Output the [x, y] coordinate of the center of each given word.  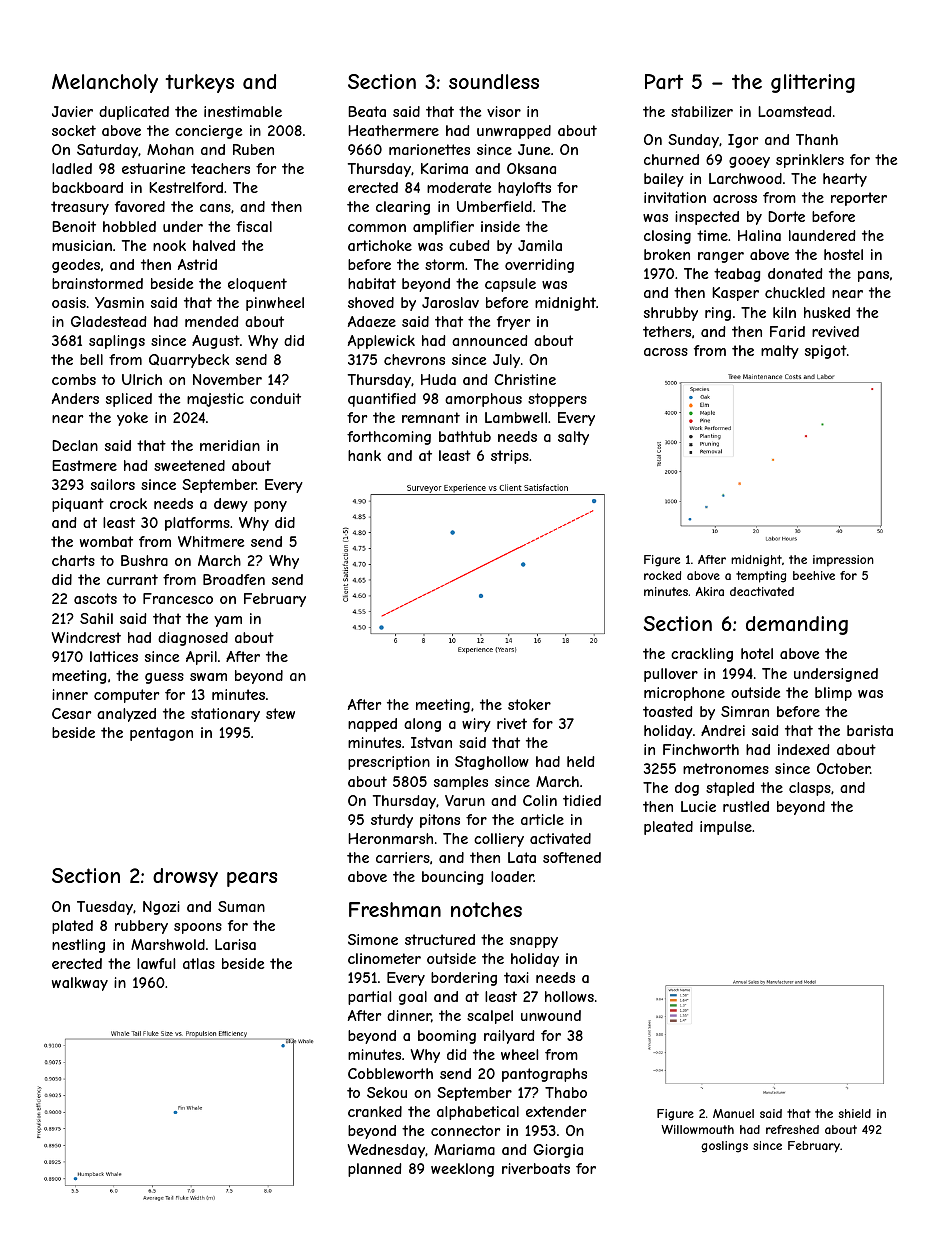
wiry [476, 725]
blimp [833, 694]
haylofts [524, 189]
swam [208, 677]
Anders [75, 398]
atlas [199, 963]
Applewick [381, 342]
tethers [667, 331]
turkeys [199, 83]
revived [835, 331]
